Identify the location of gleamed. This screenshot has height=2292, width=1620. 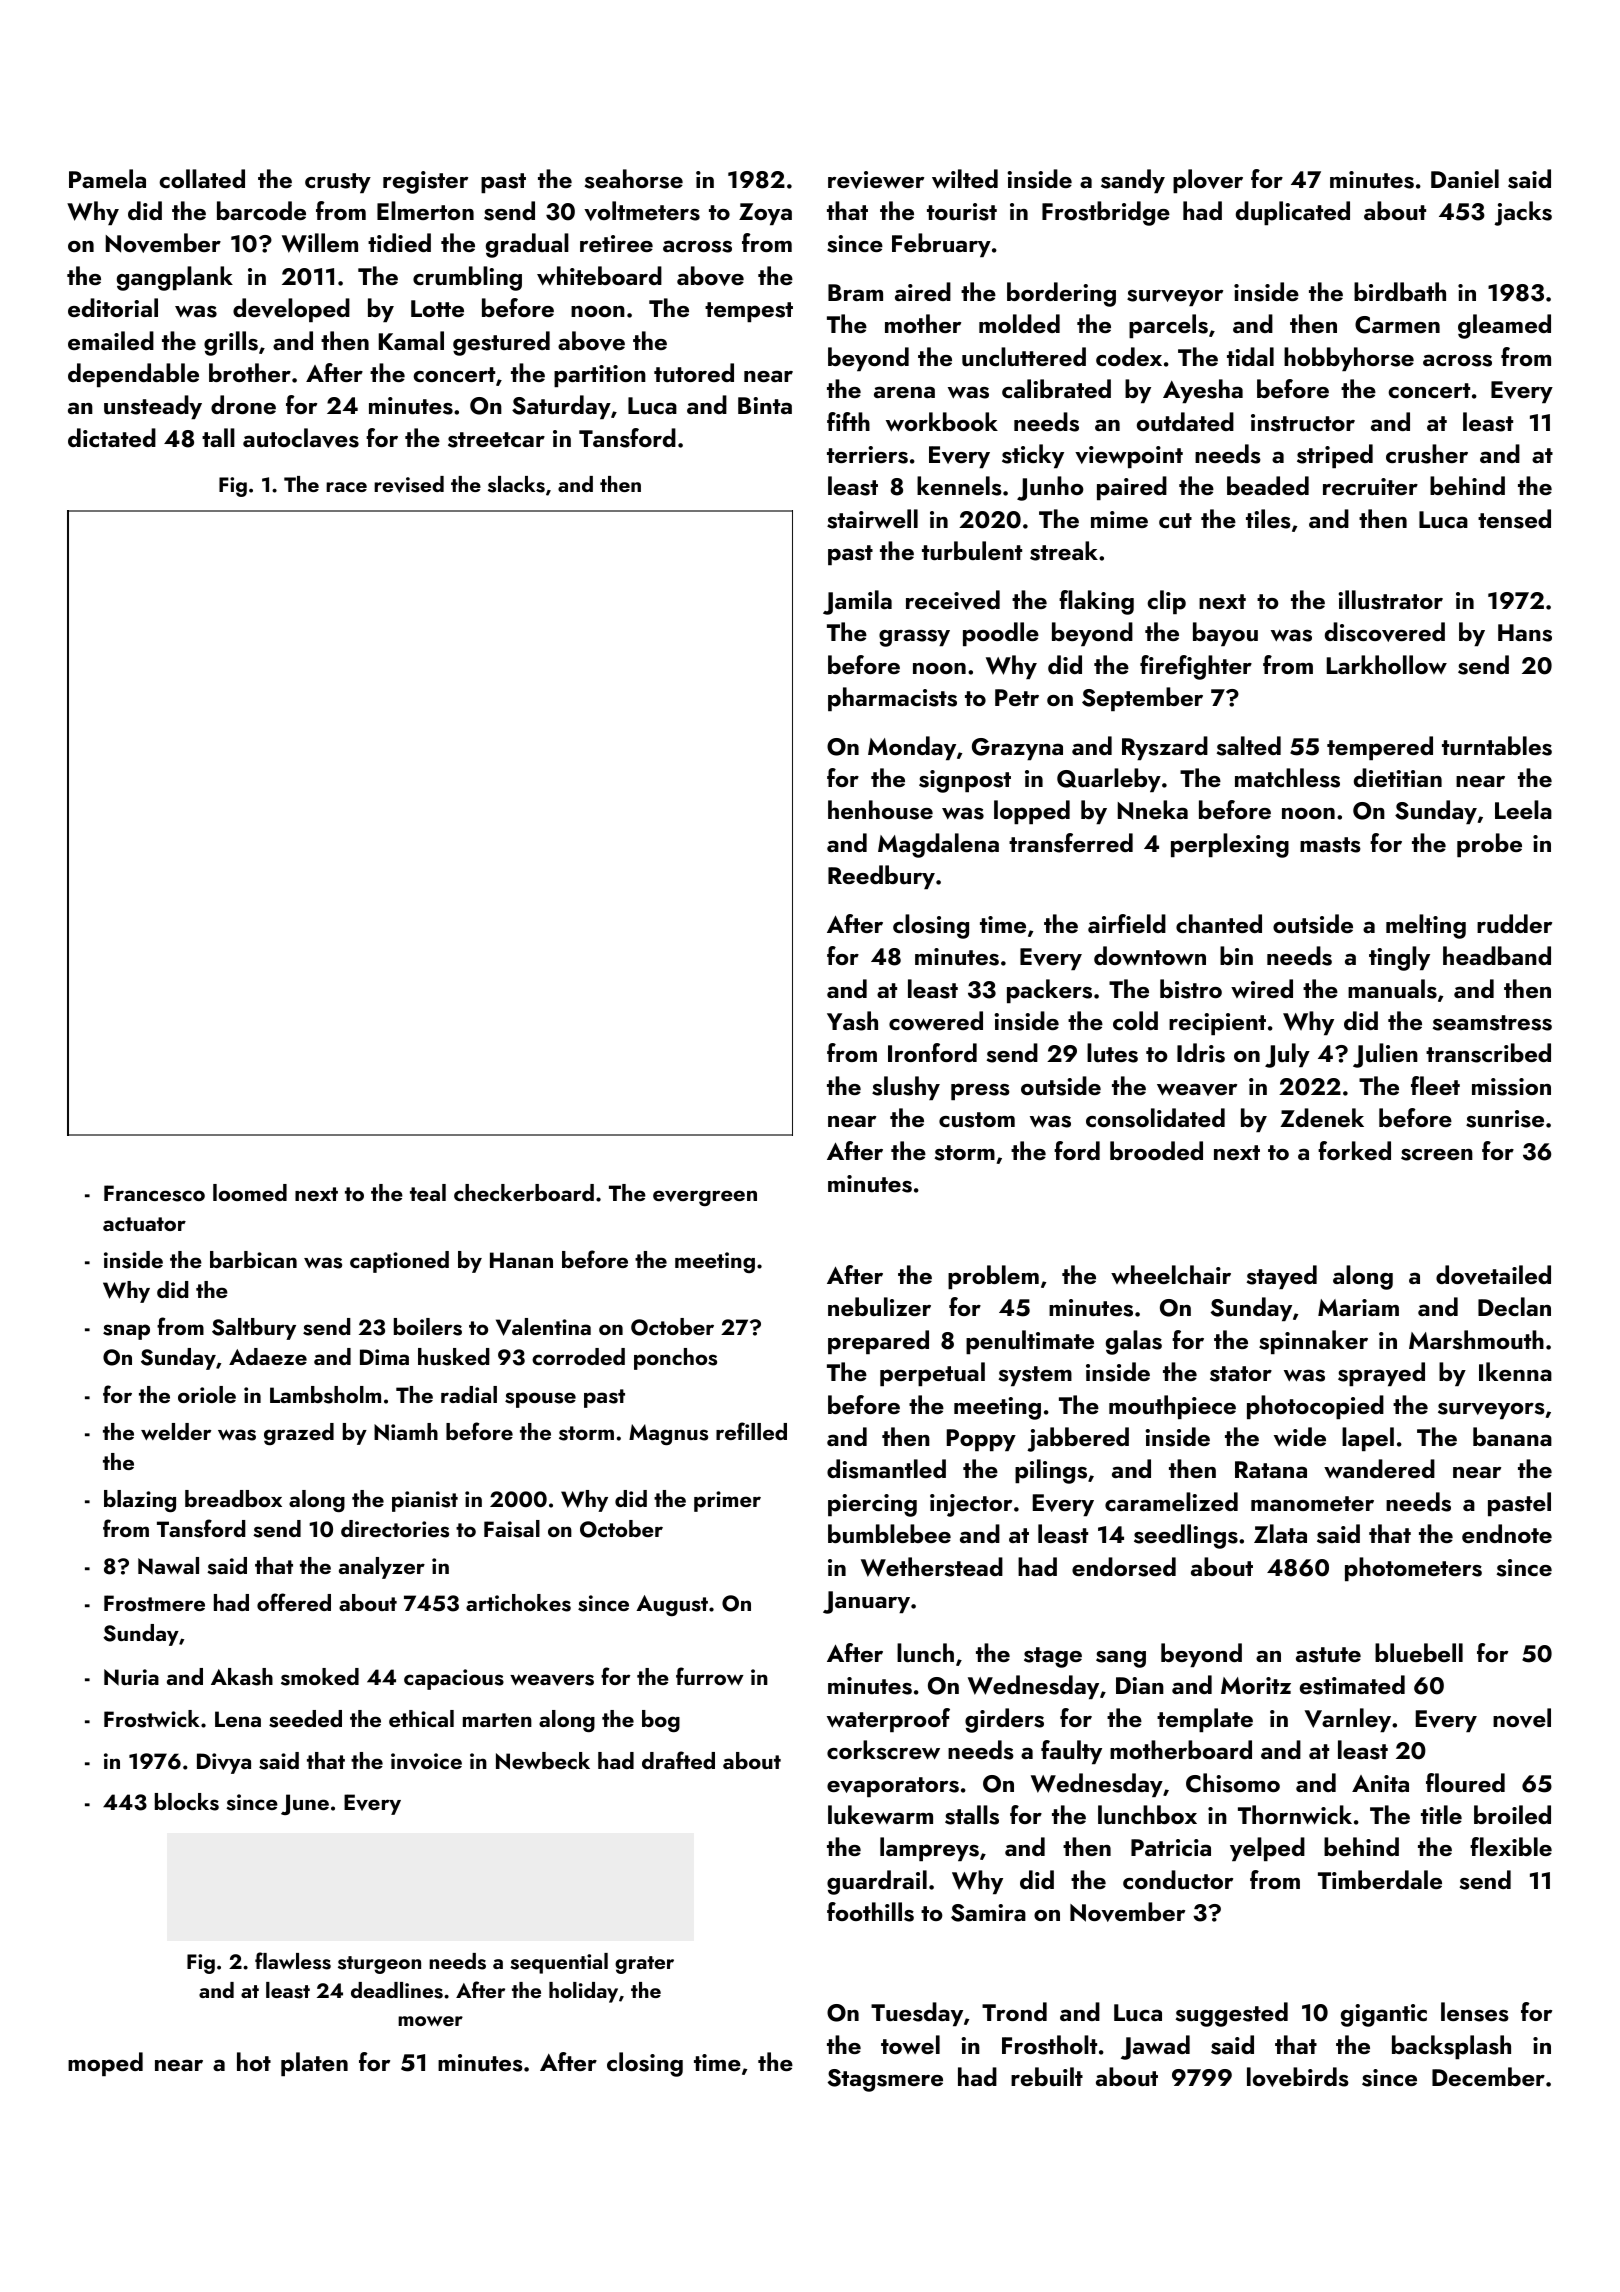
(1504, 326).
